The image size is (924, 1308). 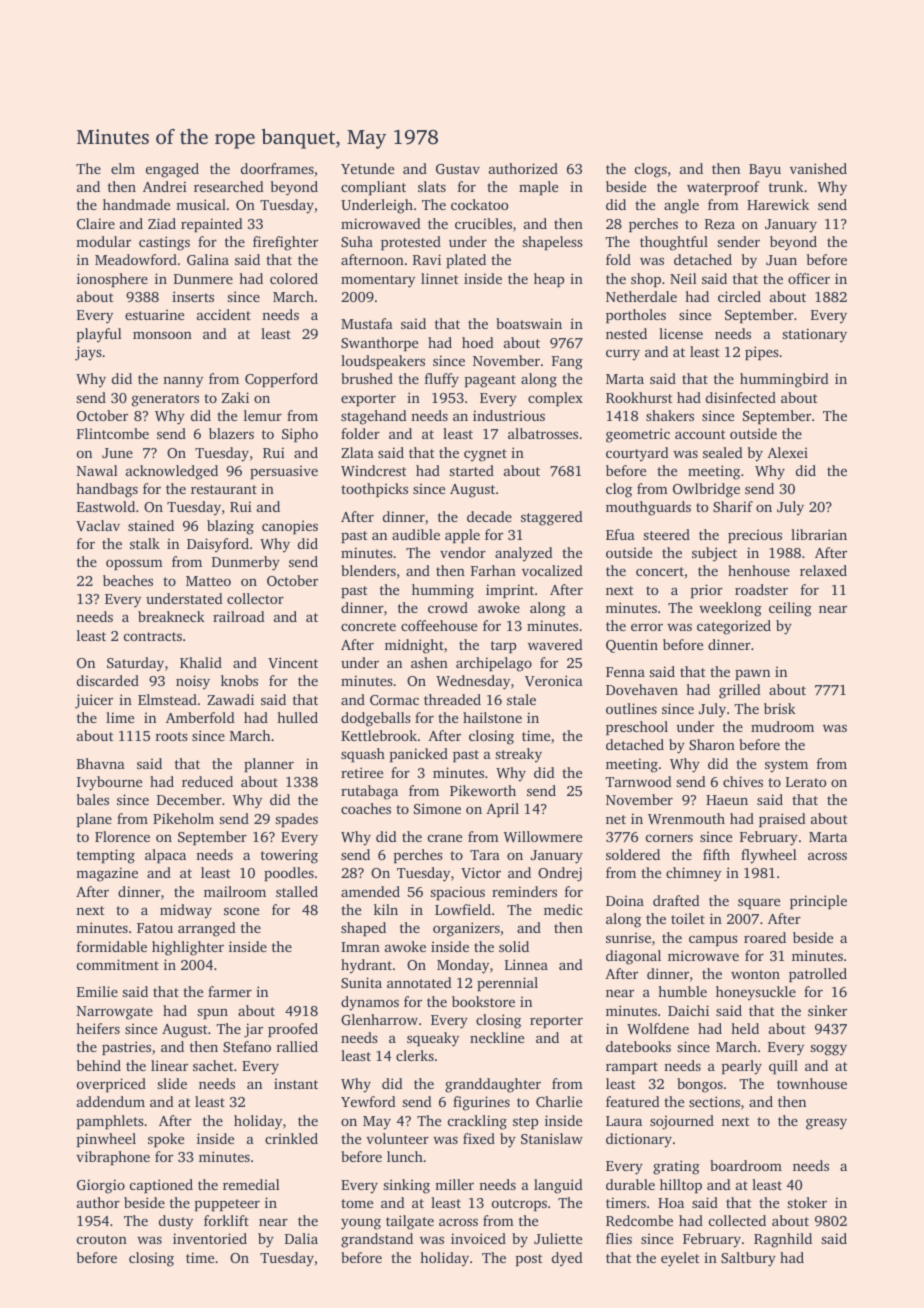 I want to click on Harewick, so click(x=778, y=204).
